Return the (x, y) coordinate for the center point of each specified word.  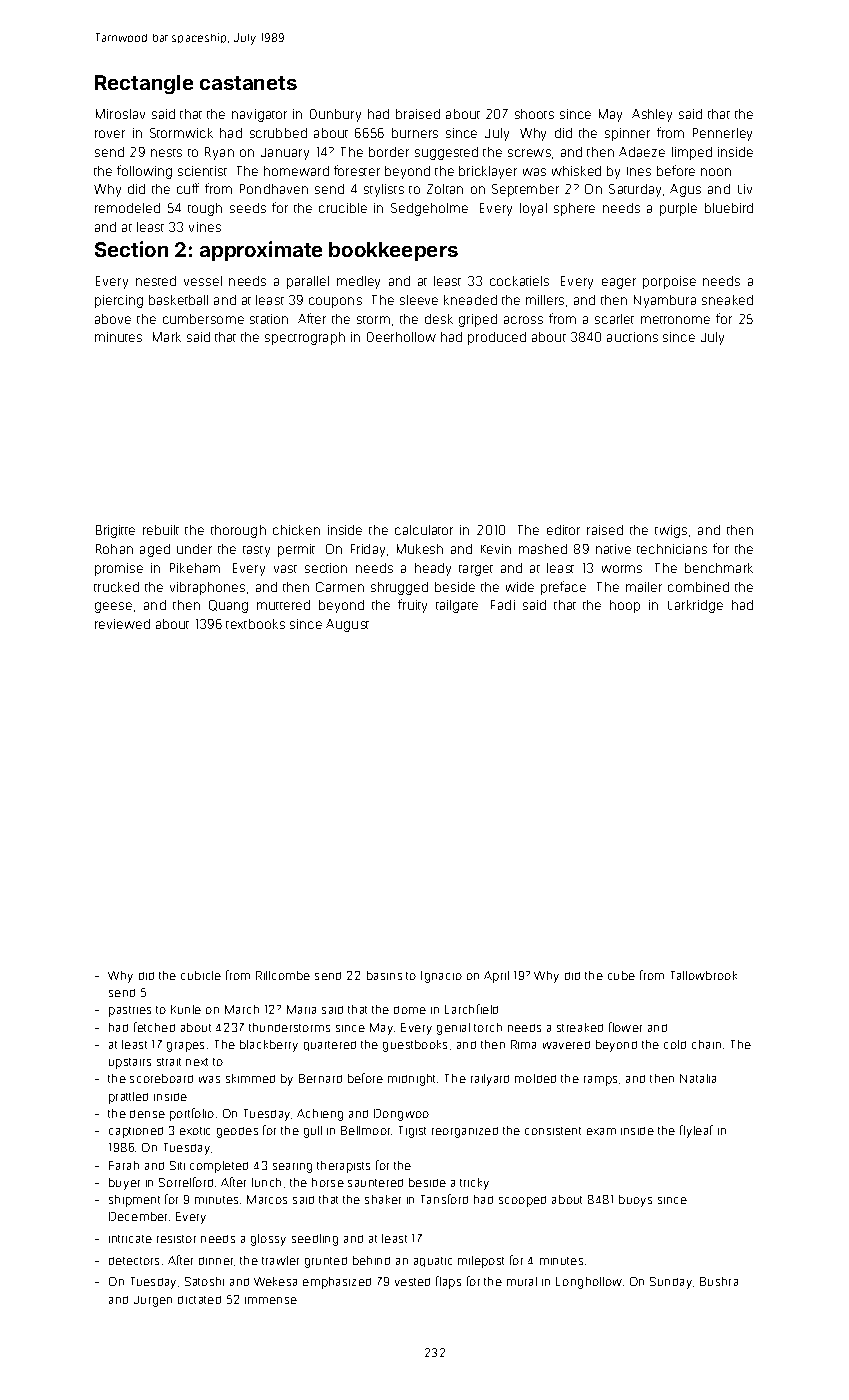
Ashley (652, 115)
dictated (199, 1300)
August (347, 625)
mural (522, 1281)
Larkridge (695, 606)
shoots (534, 114)
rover (110, 134)
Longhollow (589, 1283)
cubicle (201, 975)
